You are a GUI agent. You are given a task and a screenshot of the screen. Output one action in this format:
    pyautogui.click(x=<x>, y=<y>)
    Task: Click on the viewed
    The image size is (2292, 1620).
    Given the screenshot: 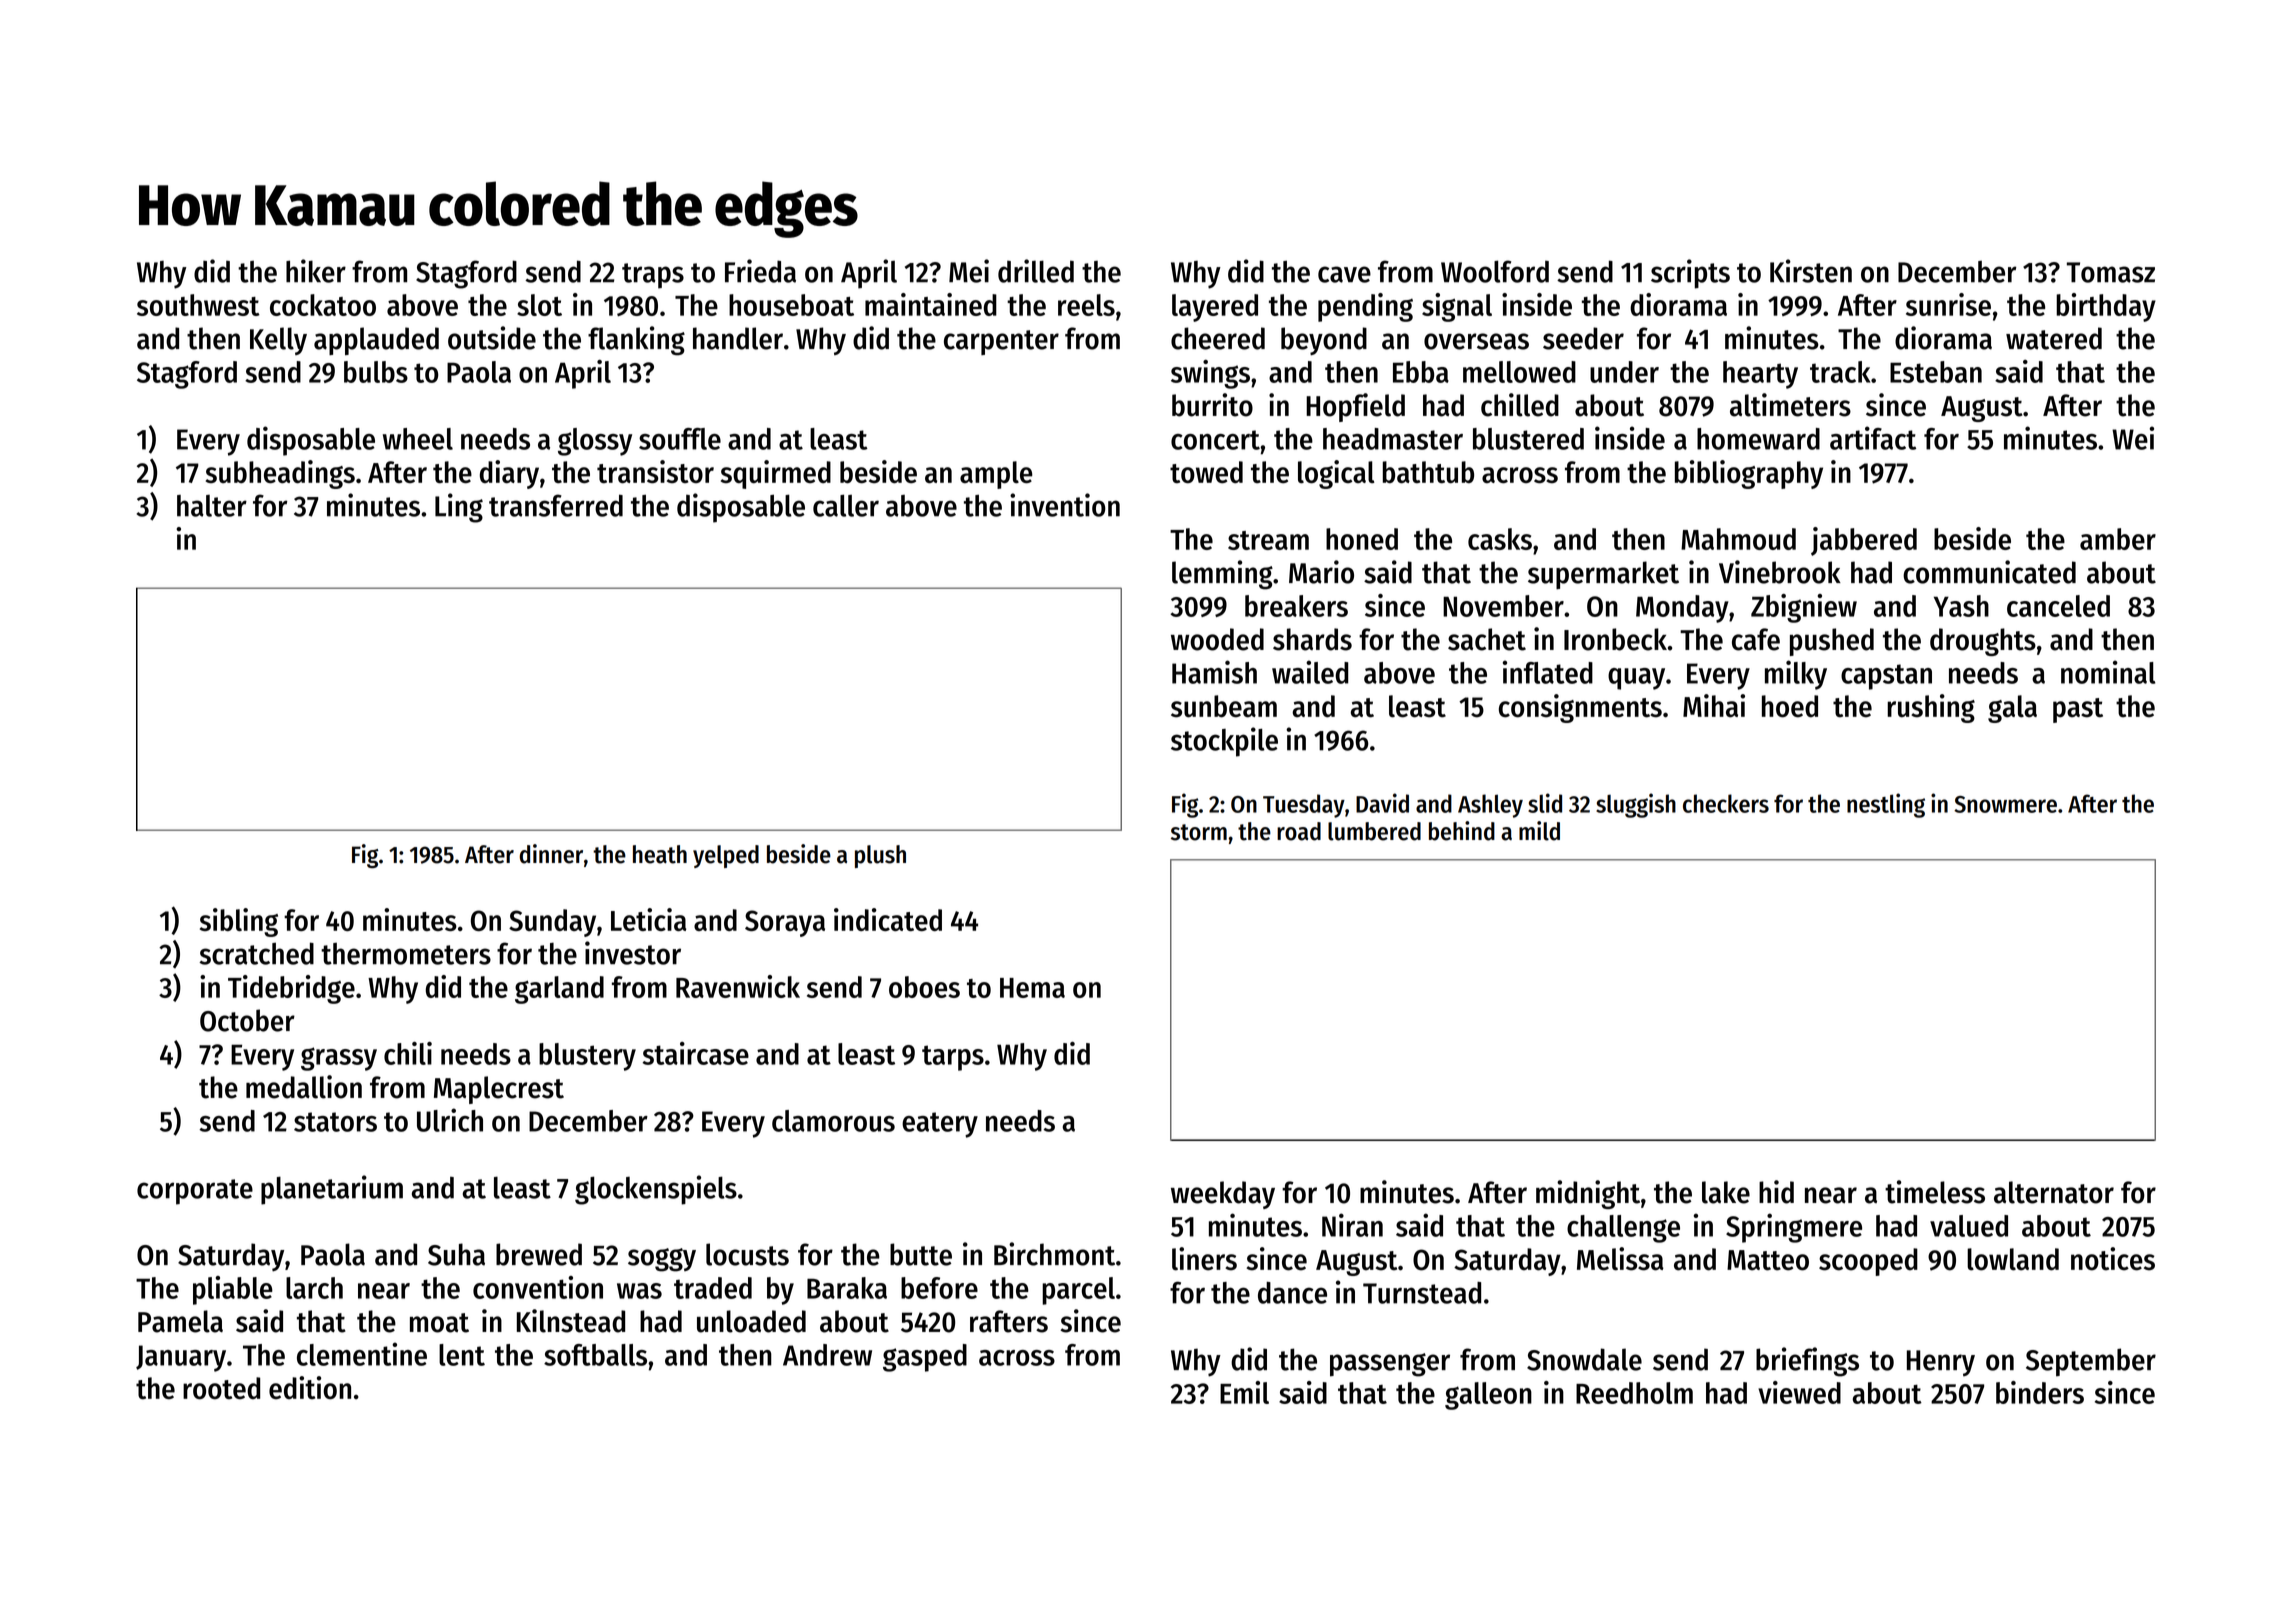 What is the action you would take?
    pyautogui.click(x=1799, y=1392)
